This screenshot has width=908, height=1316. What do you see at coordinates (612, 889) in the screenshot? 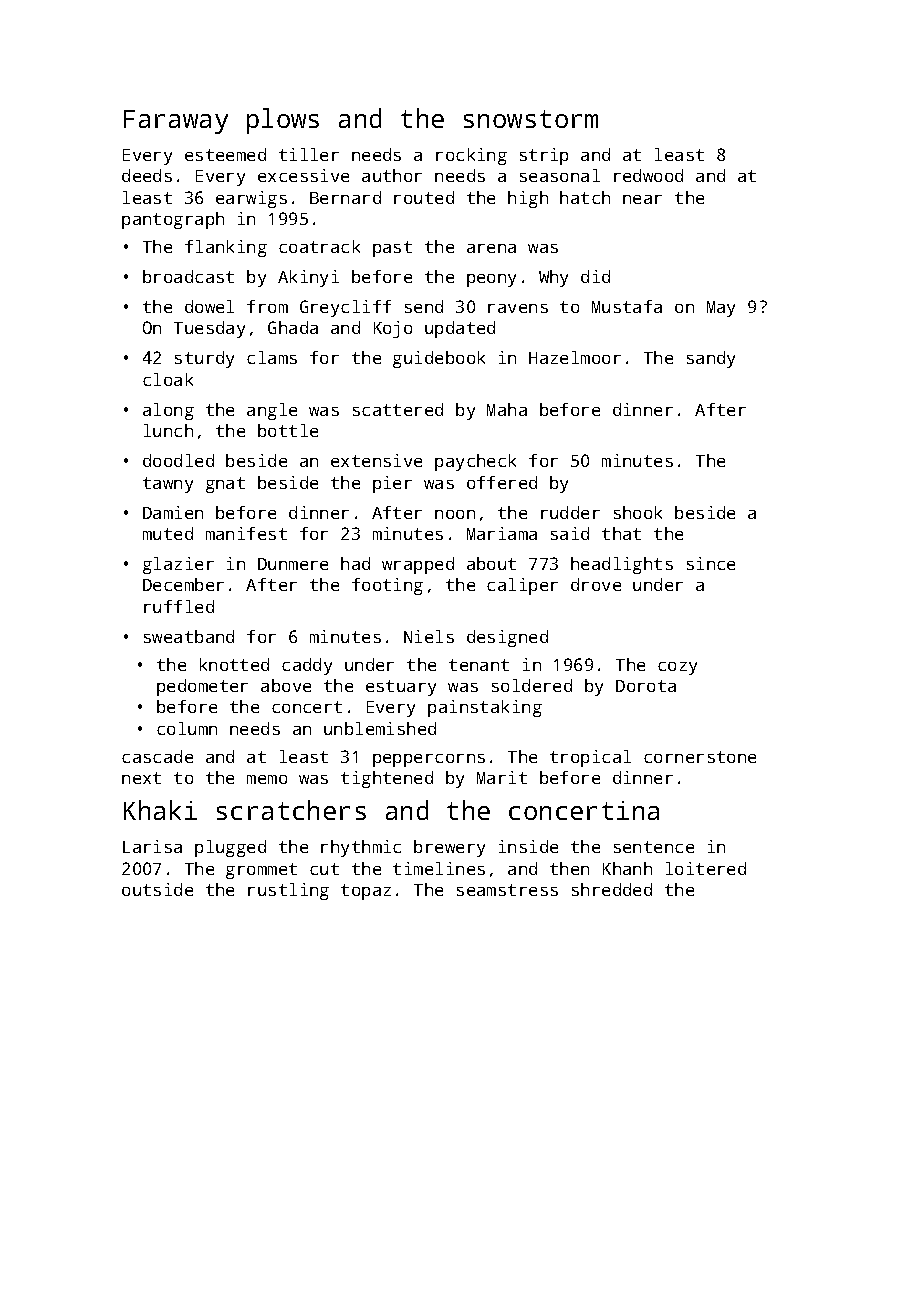
I see `shredded` at bounding box center [612, 889].
